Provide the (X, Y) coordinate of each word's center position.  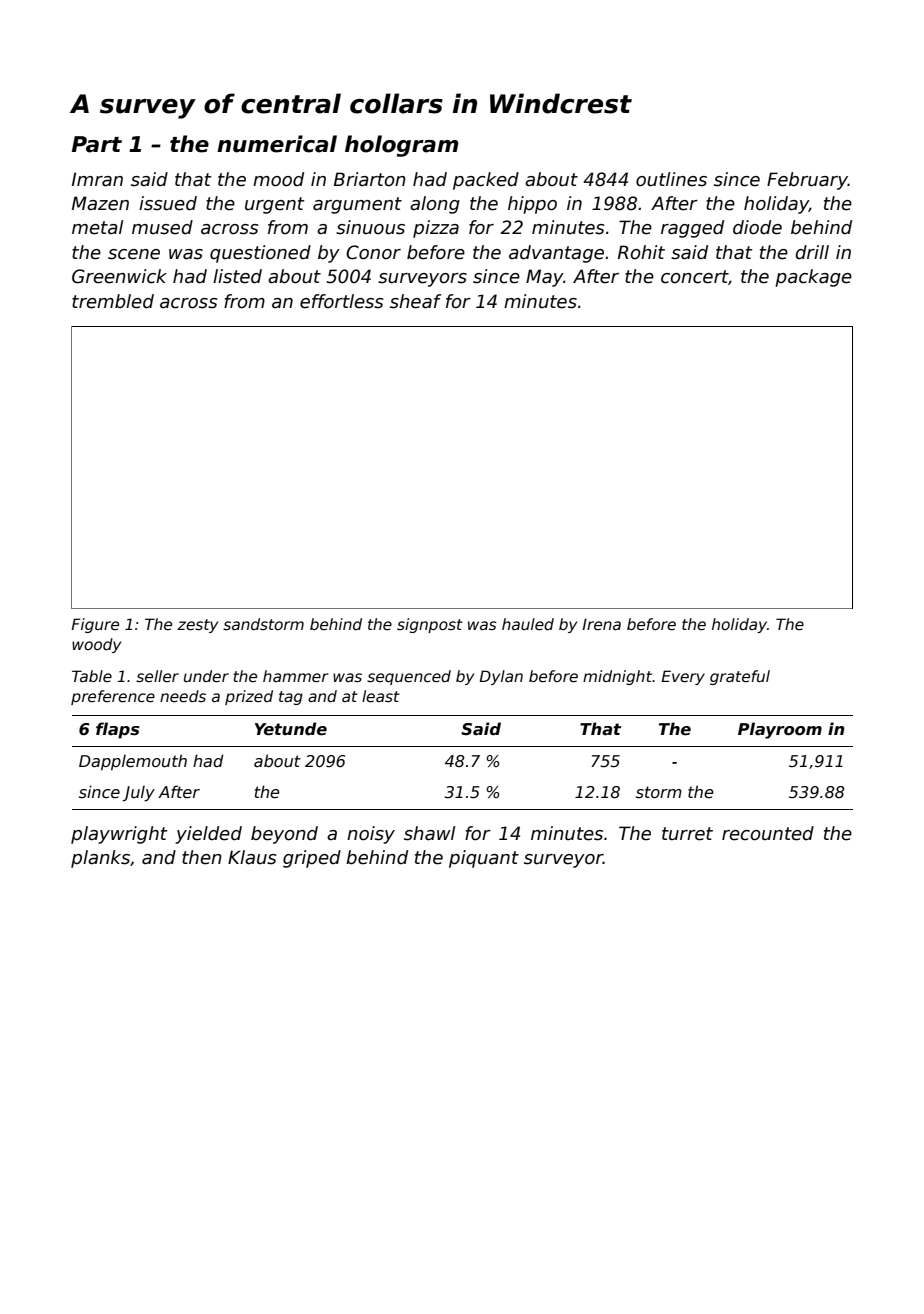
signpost (430, 625)
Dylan (501, 677)
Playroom (780, 730)
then (202, 857)
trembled (113, 301)
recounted (768, 833)
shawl (429, 833)
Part (97, 144)
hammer (296, 676)
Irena (601, 624)
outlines (671, 179)
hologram (401, 146)
